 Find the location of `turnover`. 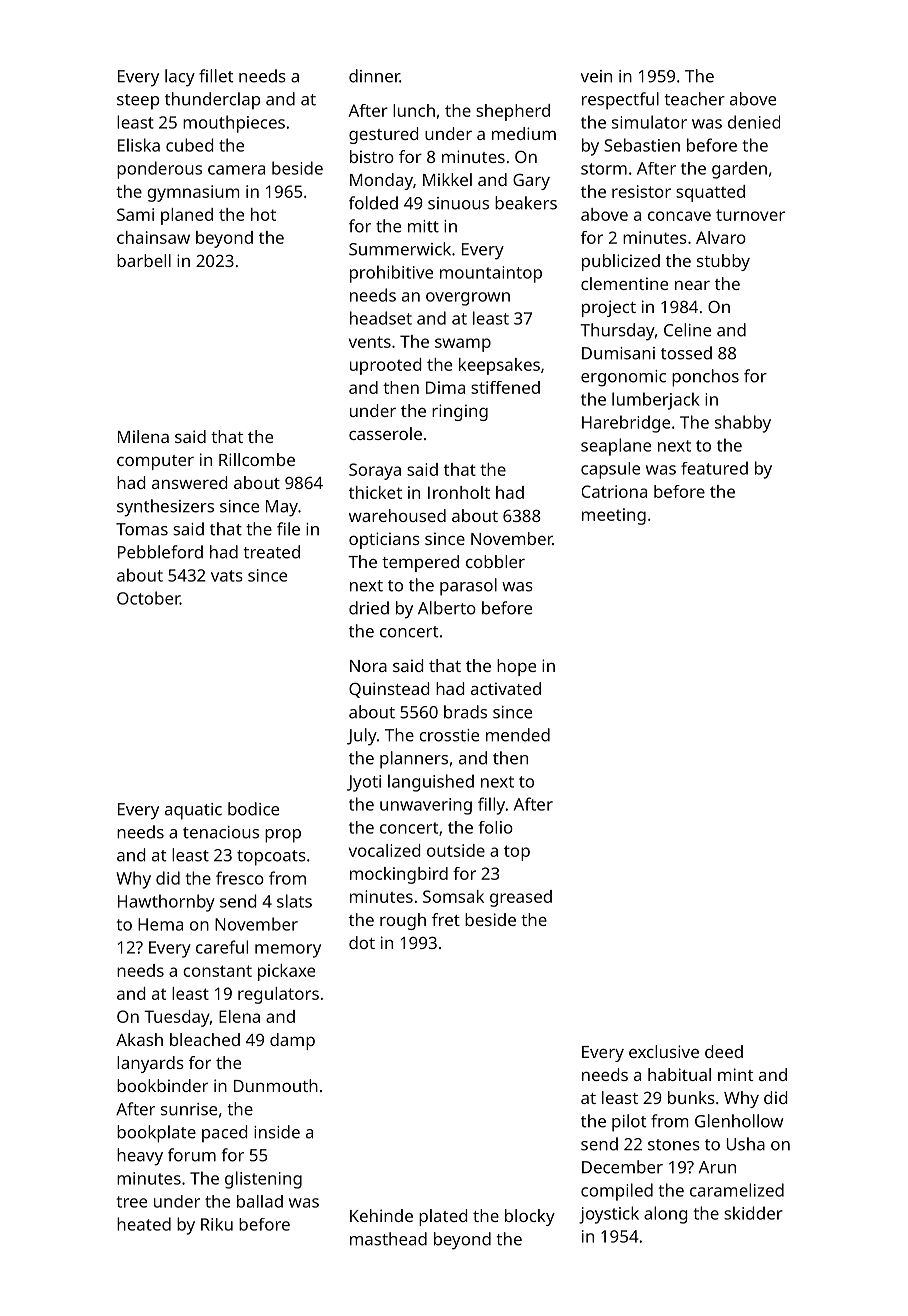

turnover is located at coordinates (750, 215).
